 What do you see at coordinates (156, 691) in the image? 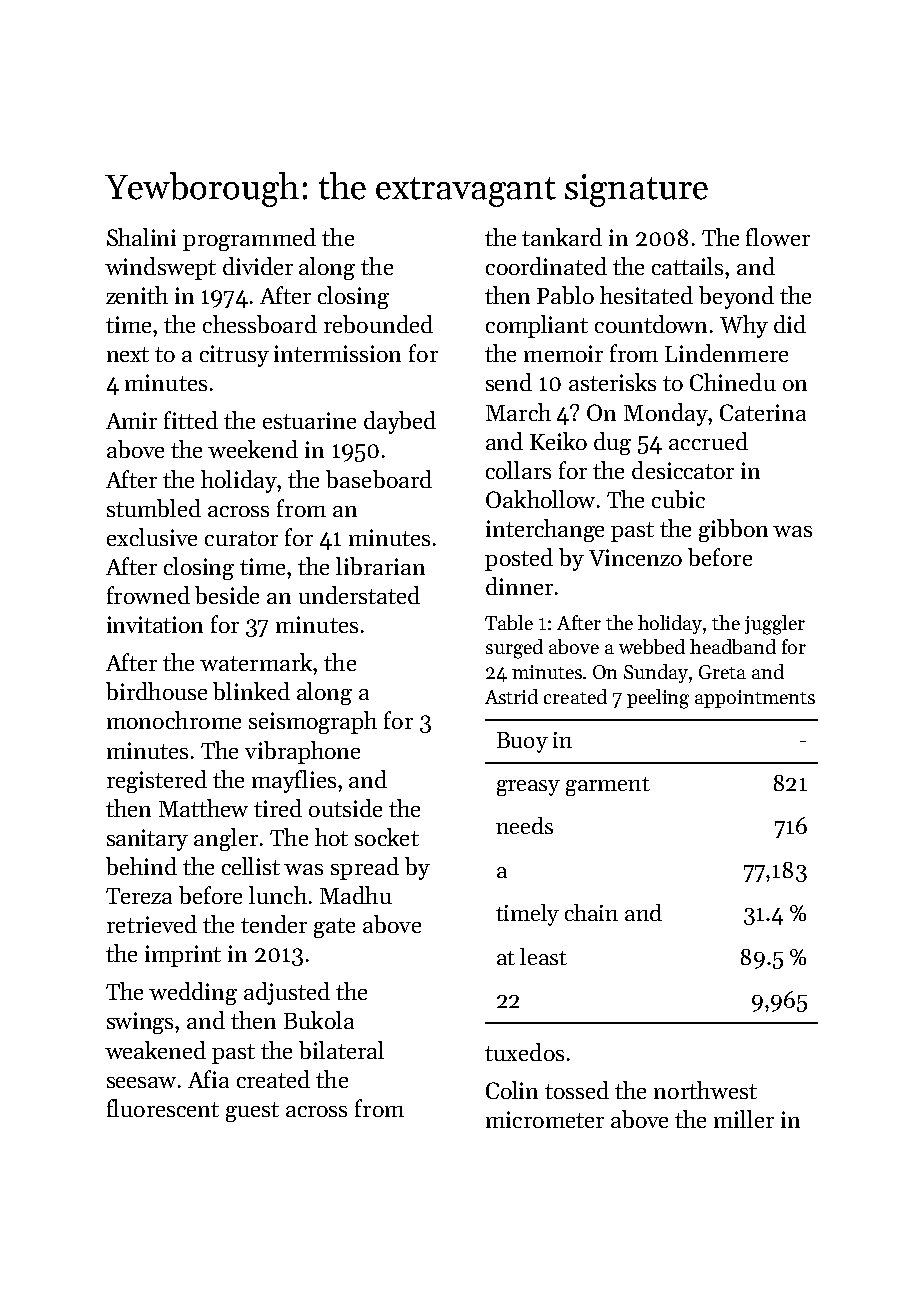
I see `birdhouse` at bounding box center [156, 691].
